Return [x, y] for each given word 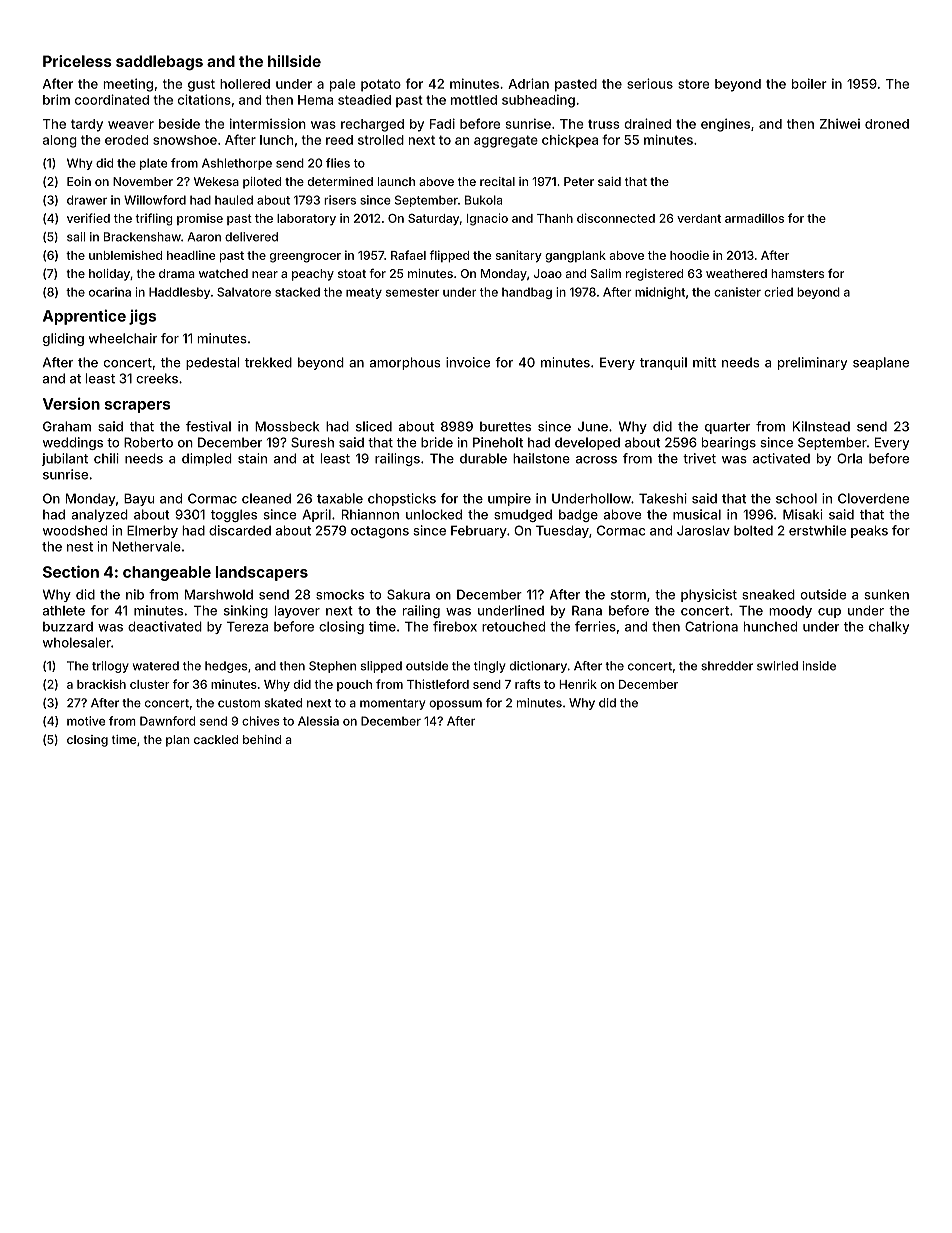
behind [262, 739]
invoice [468, 362]
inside [819, 666]
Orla [849, 458]
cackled [216, 739]
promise [200, 219]
